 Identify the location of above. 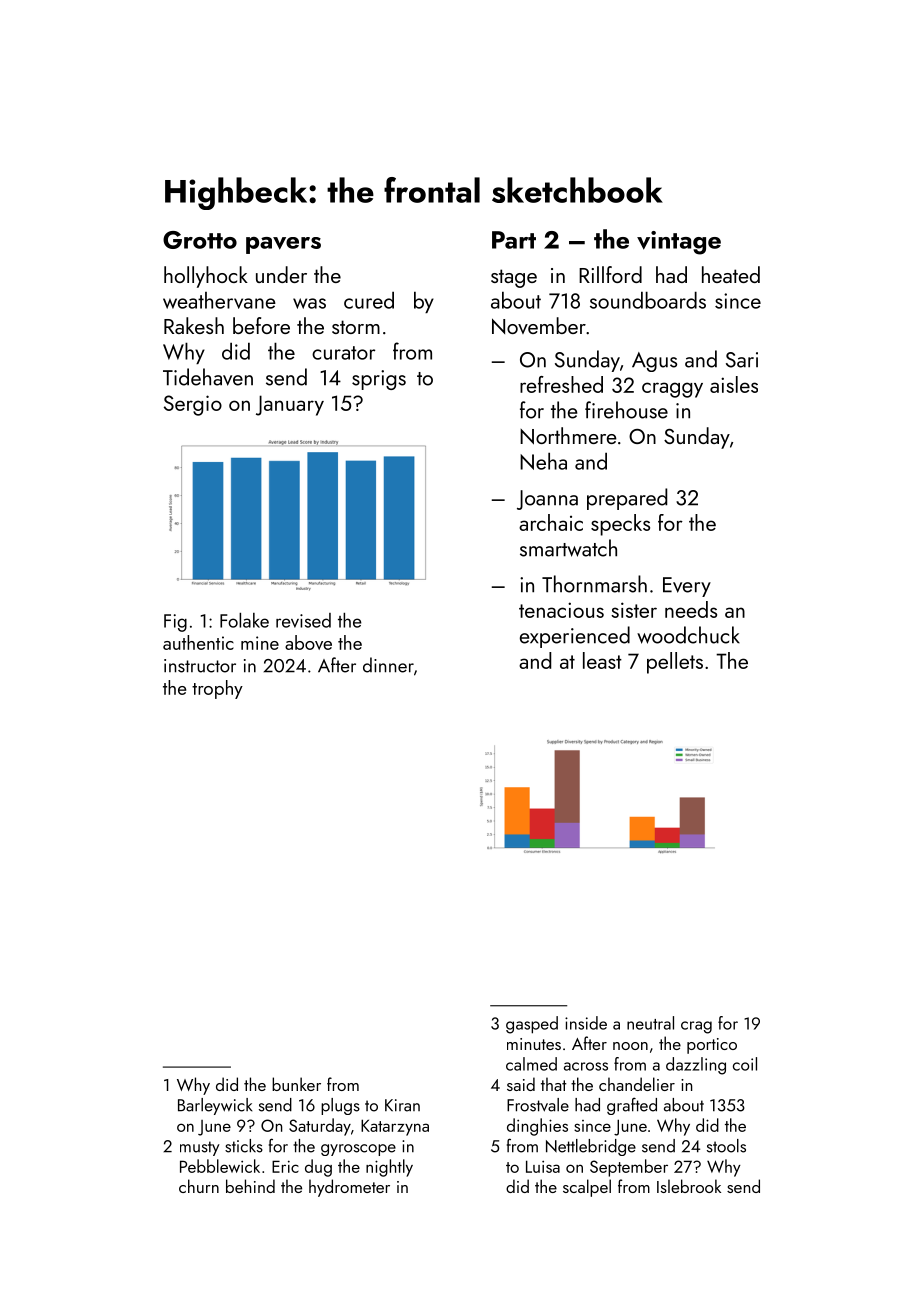
(308, 642).
